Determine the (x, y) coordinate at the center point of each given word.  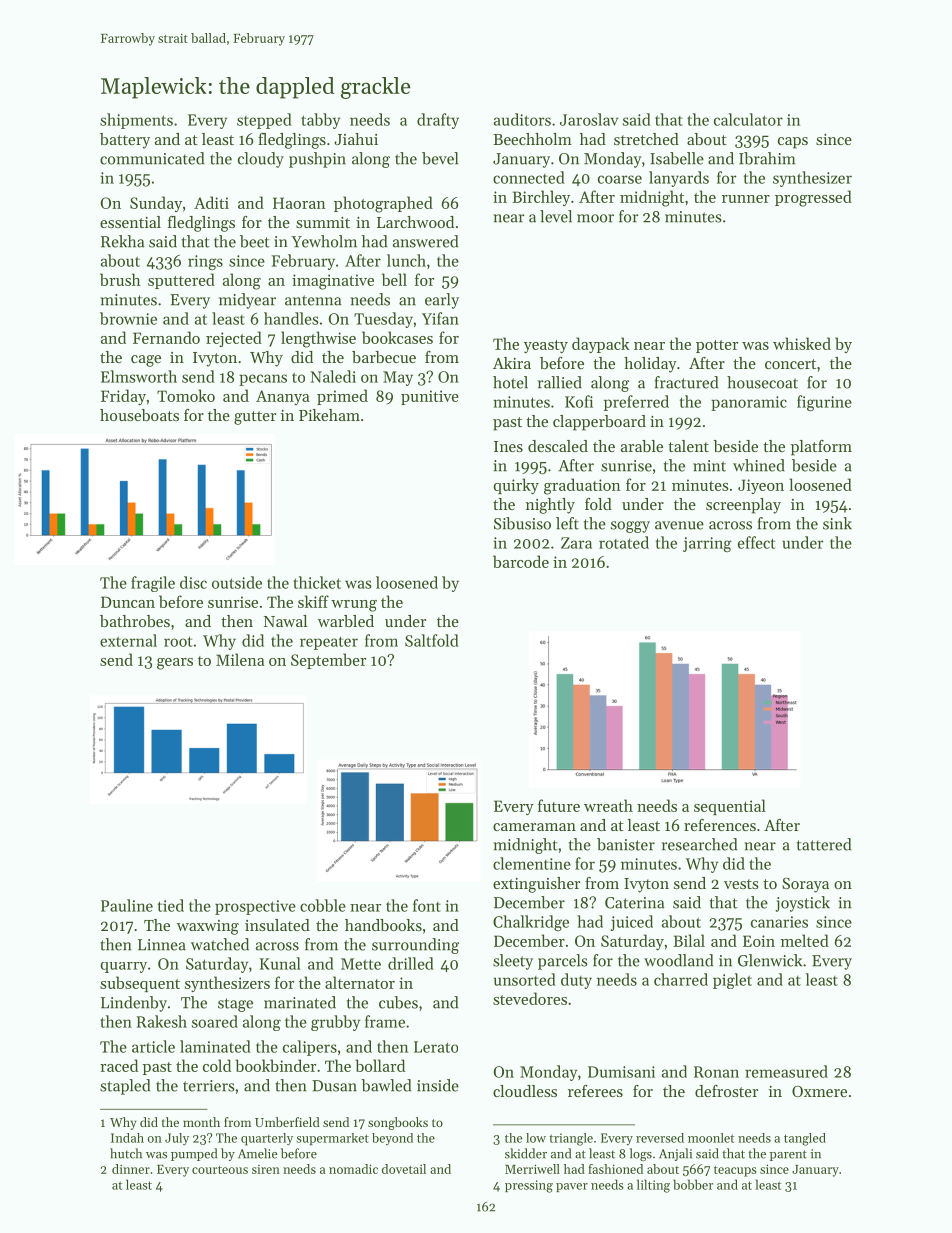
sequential (730, 807)
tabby (320, 121)
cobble (323, 905)
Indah (127, 1138)
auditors (522, 119)
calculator (748, 119)
